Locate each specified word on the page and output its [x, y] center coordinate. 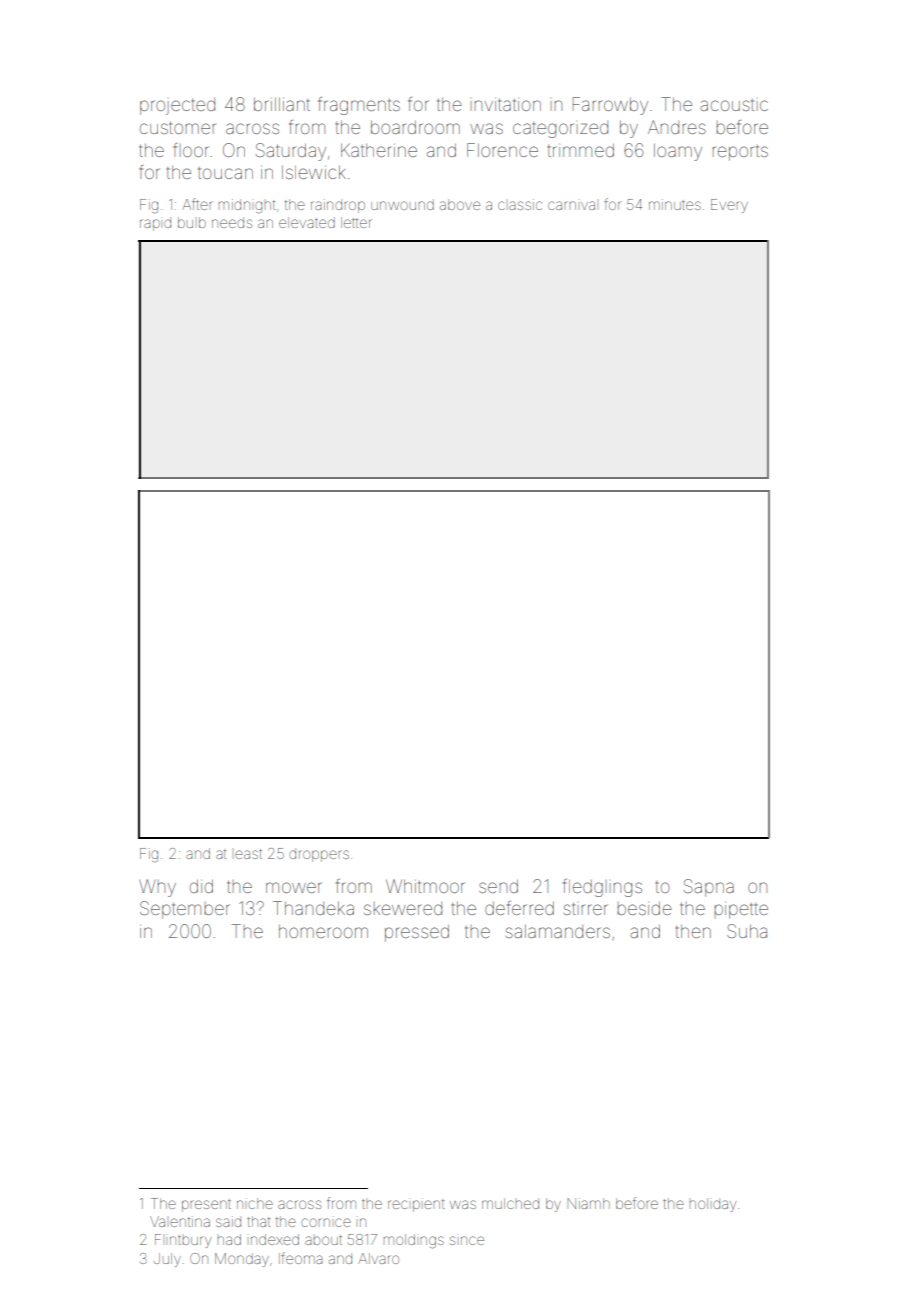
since [467, 1240]
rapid [155, 224]
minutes [675, 204]
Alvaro [378, 1258]
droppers [319, 855]
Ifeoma [300, 1258]
